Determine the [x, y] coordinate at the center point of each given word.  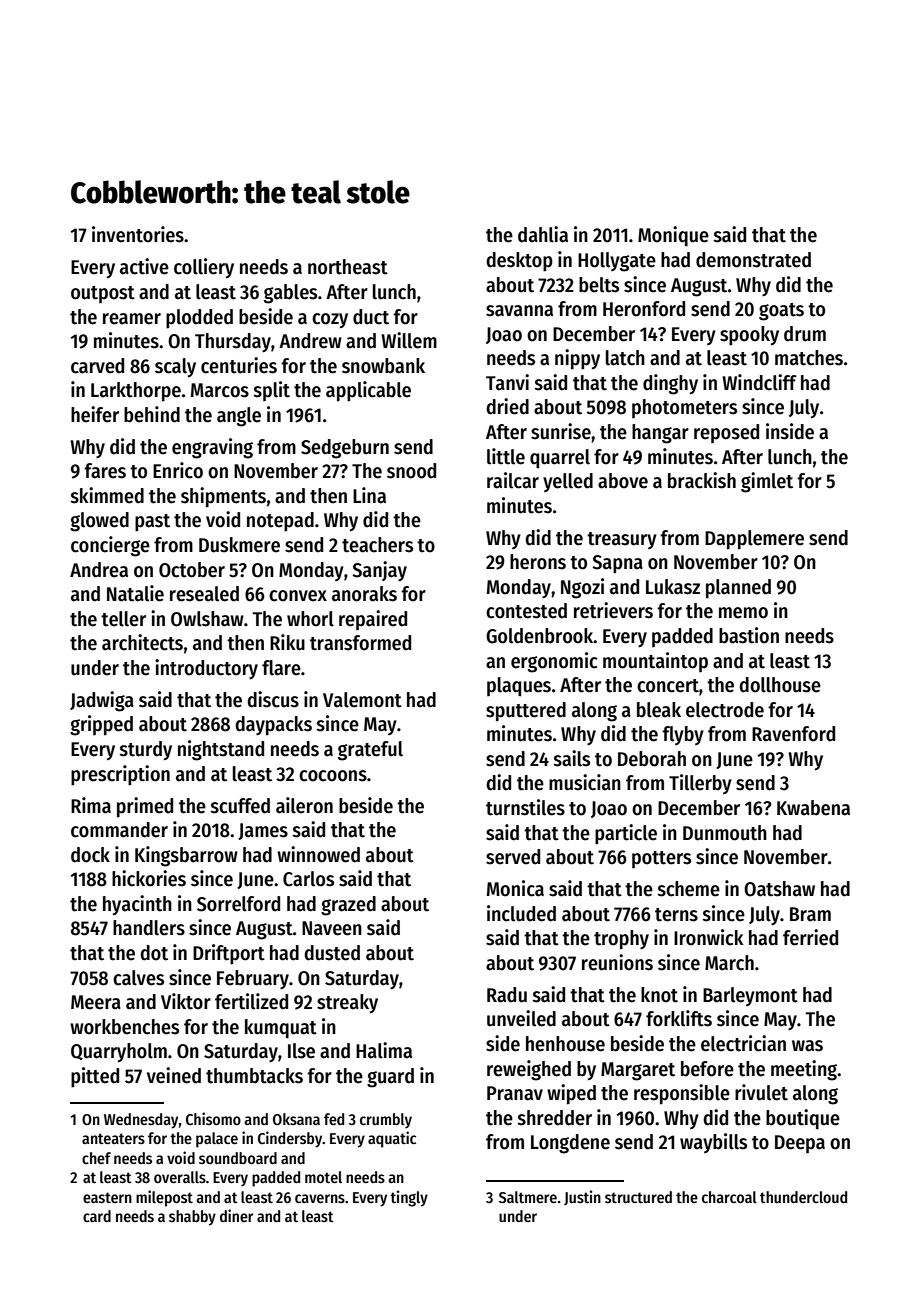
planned [738, 589]
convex [298, 596]
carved [97, 366]
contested [526, 611]
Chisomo [213, 1118]
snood [411, 471]
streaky [347, 1003]
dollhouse [780, 685]
